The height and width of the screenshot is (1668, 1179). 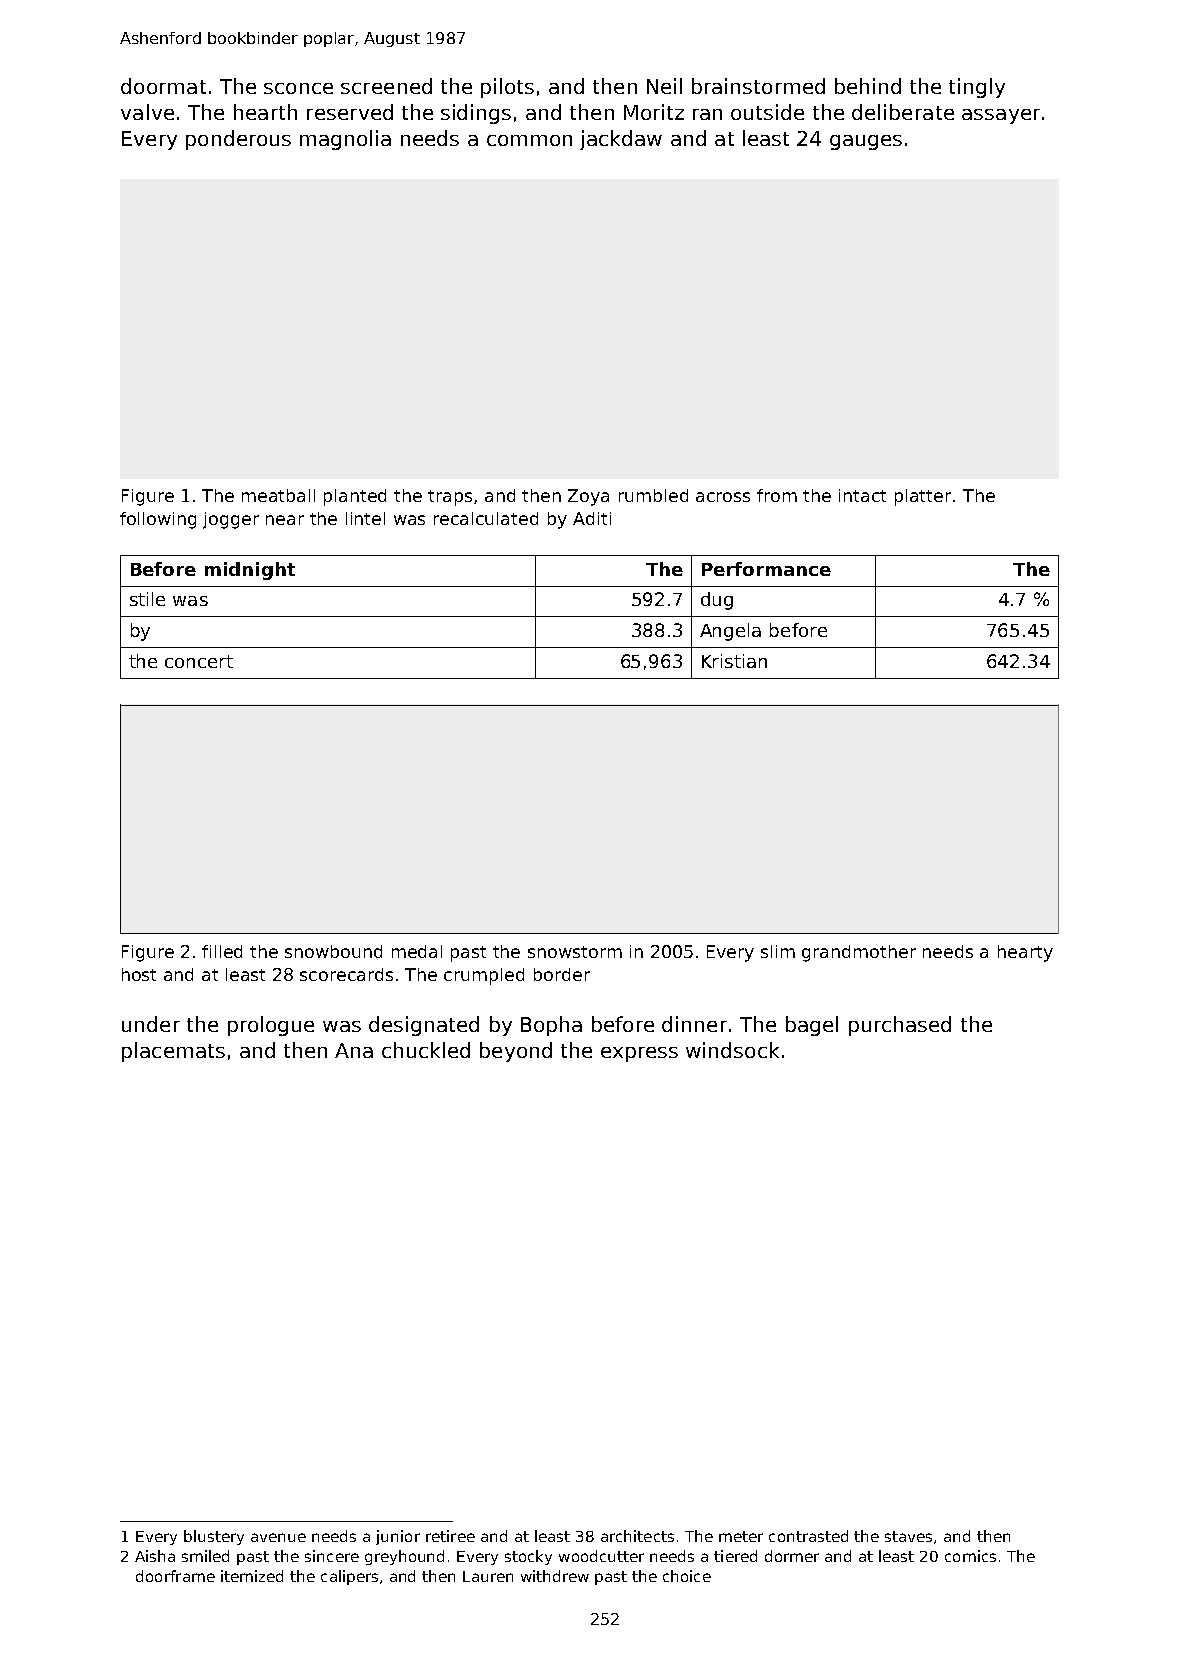 What do you see at coordinates (730, 632) in the screenshot?
I see `Angela` at bounding box center [730, 632].
